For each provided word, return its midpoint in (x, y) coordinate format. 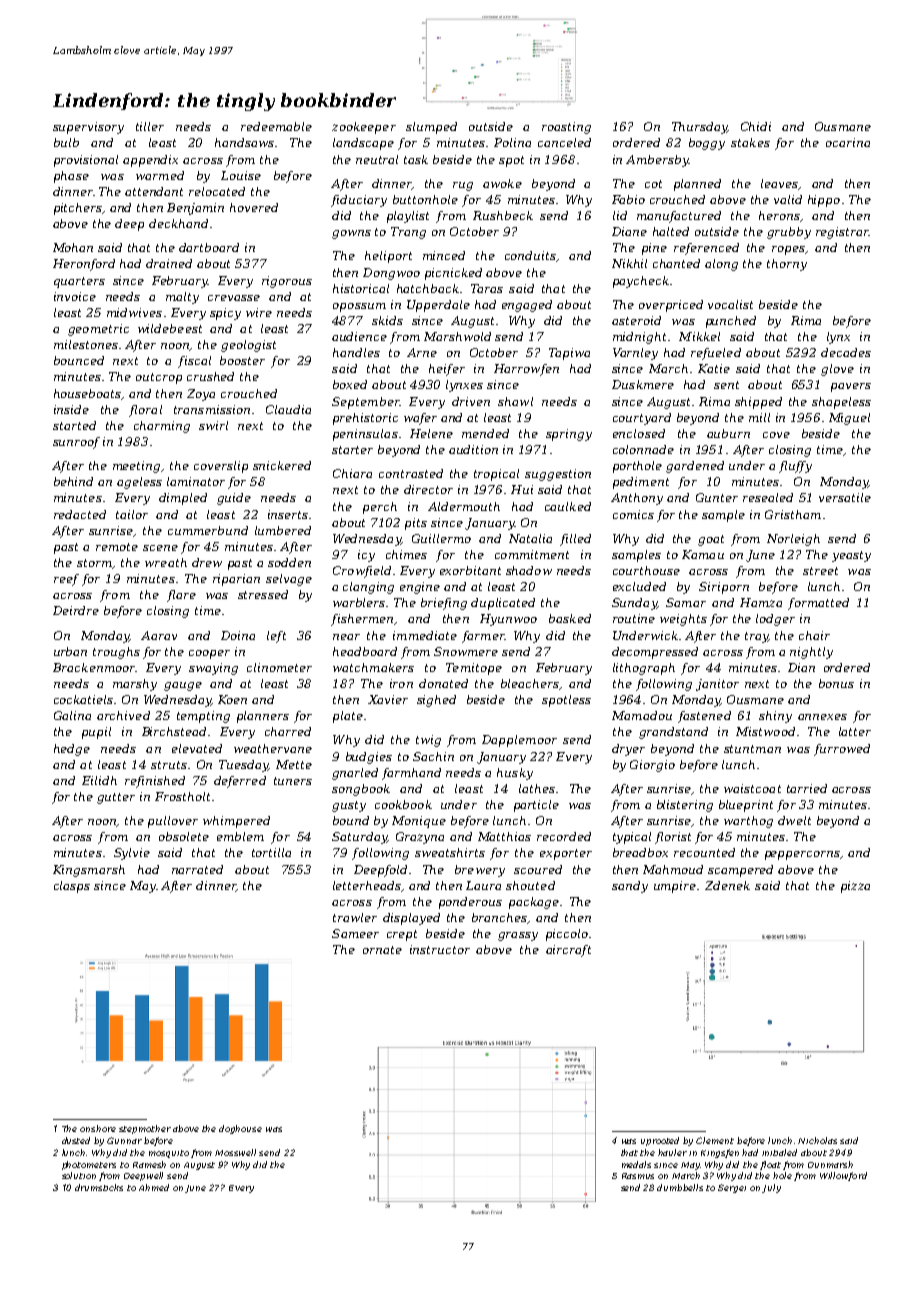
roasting (566, 128)
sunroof (76, 443)
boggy (707, 144)
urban (70, 651)
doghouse (240, 1129)
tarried (807, 788)
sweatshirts (450, 852)
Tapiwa (569, 354)
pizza (855, 887)
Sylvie (132, 854)
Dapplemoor (519, 741)
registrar (842, 233)
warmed (160, 175)
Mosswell (235, 1152)
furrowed (842, 750)
